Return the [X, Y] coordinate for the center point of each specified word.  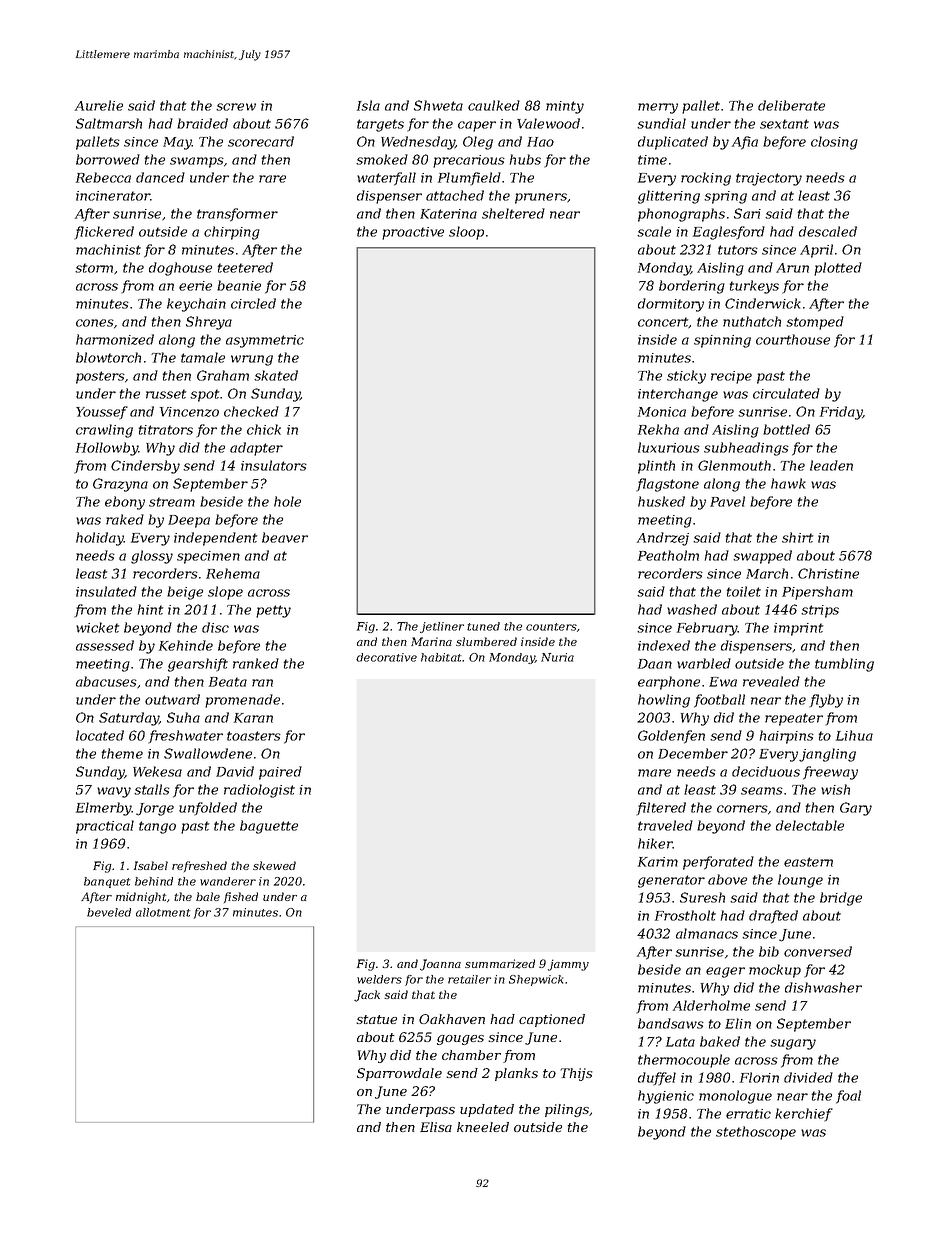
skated [276, 375]
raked [125, 519]
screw [236, 107]
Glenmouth [734, 465]
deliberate [791, 105]
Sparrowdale [399, 1074]
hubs [525, 159]
